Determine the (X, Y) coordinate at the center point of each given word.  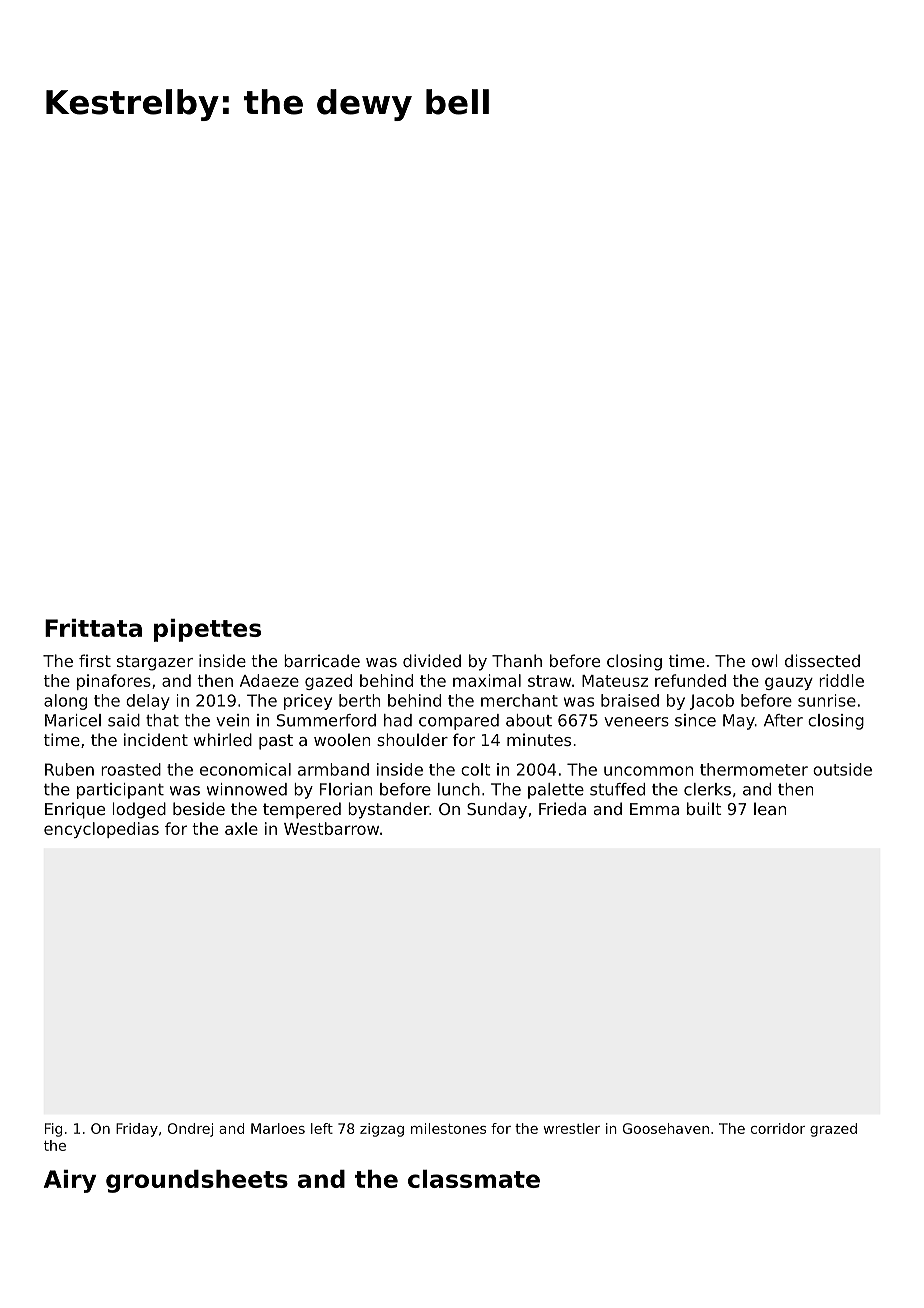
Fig (53, 1130)
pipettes (207, 630)
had (398, 720)
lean (770, 808)
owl (765, 660)
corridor (778, 1128)
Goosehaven (666, 1128)
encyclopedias (101, 830)
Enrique (75, 810)
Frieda (562, 808)
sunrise (827, 700)
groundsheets (197, 1181)
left (322, 1128)
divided (432, 660)
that (162, 720)
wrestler (571, 1128)
